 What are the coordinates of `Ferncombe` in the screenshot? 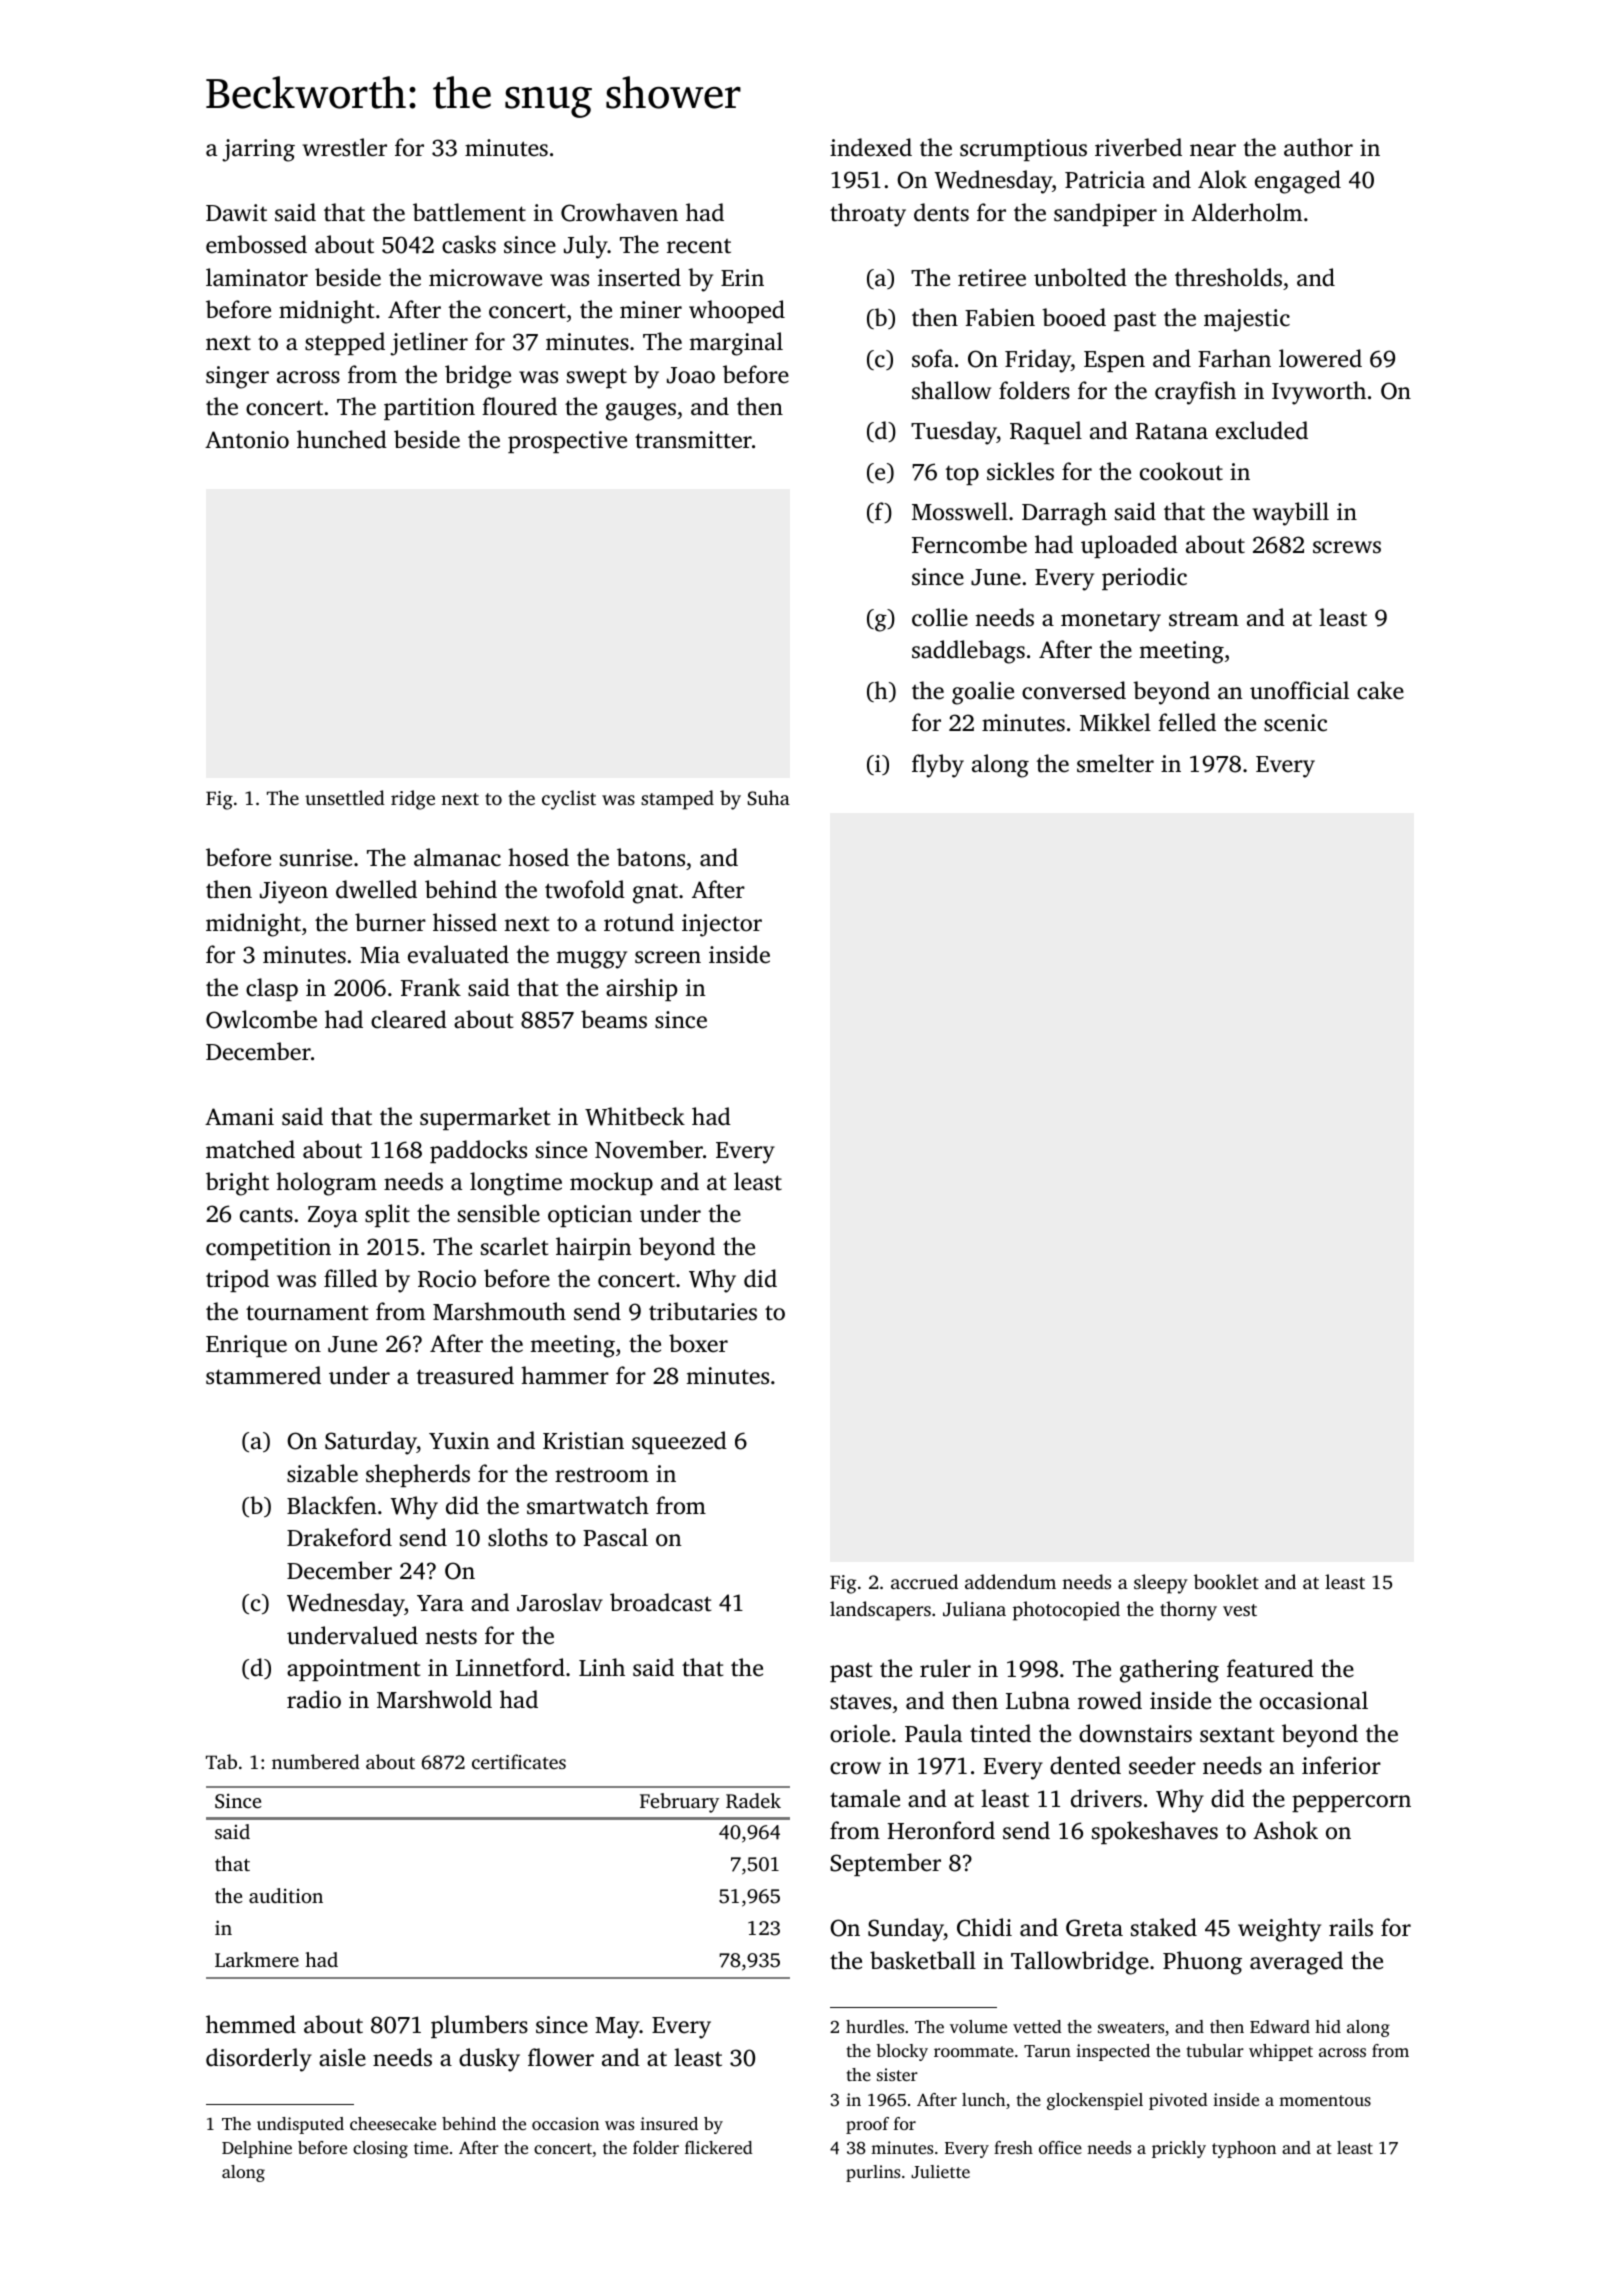 It's located at (969, 544).
